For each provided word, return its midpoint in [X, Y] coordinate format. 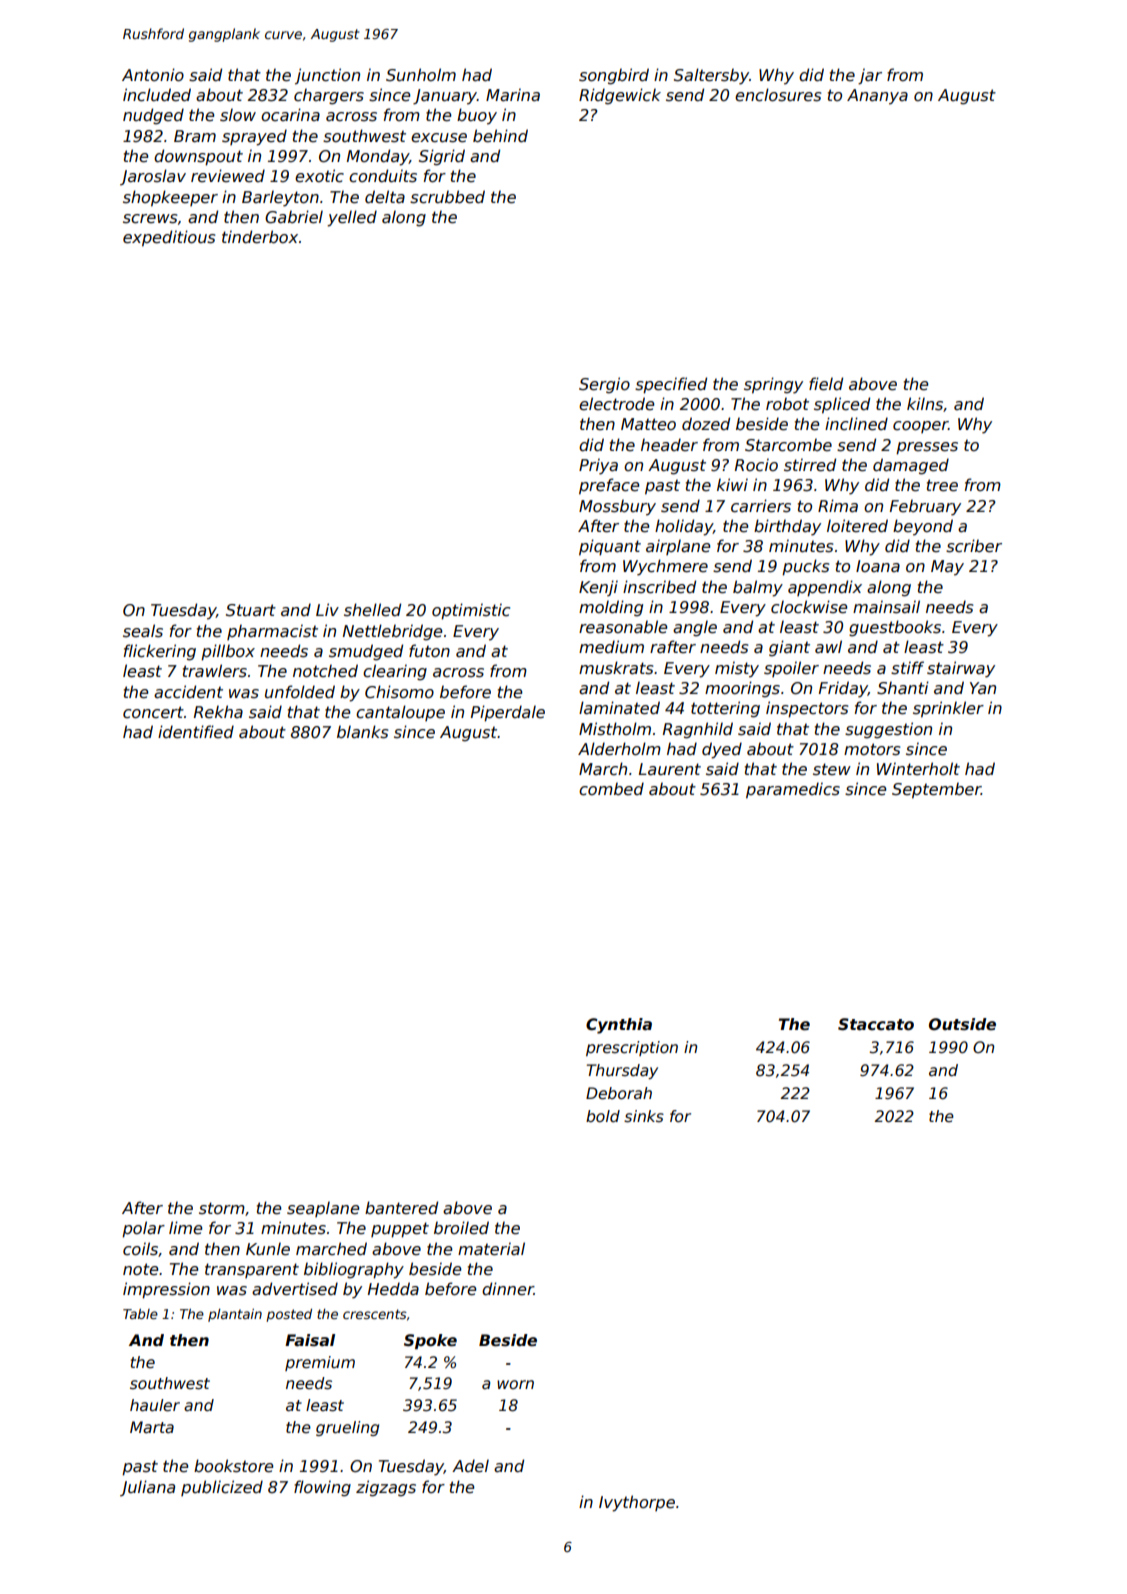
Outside [962, 1024]
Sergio [604, 385]
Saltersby [711, 76]
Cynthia [619, 1026]
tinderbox [260, 237]
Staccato [876, 1024]
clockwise [809, 607]
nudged [153, 116]
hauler [155, 1405]
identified [196, 732]
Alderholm [619, 749]
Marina [513, 94]
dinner [508, 1289]
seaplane [323, 1209]
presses [927, 448]
